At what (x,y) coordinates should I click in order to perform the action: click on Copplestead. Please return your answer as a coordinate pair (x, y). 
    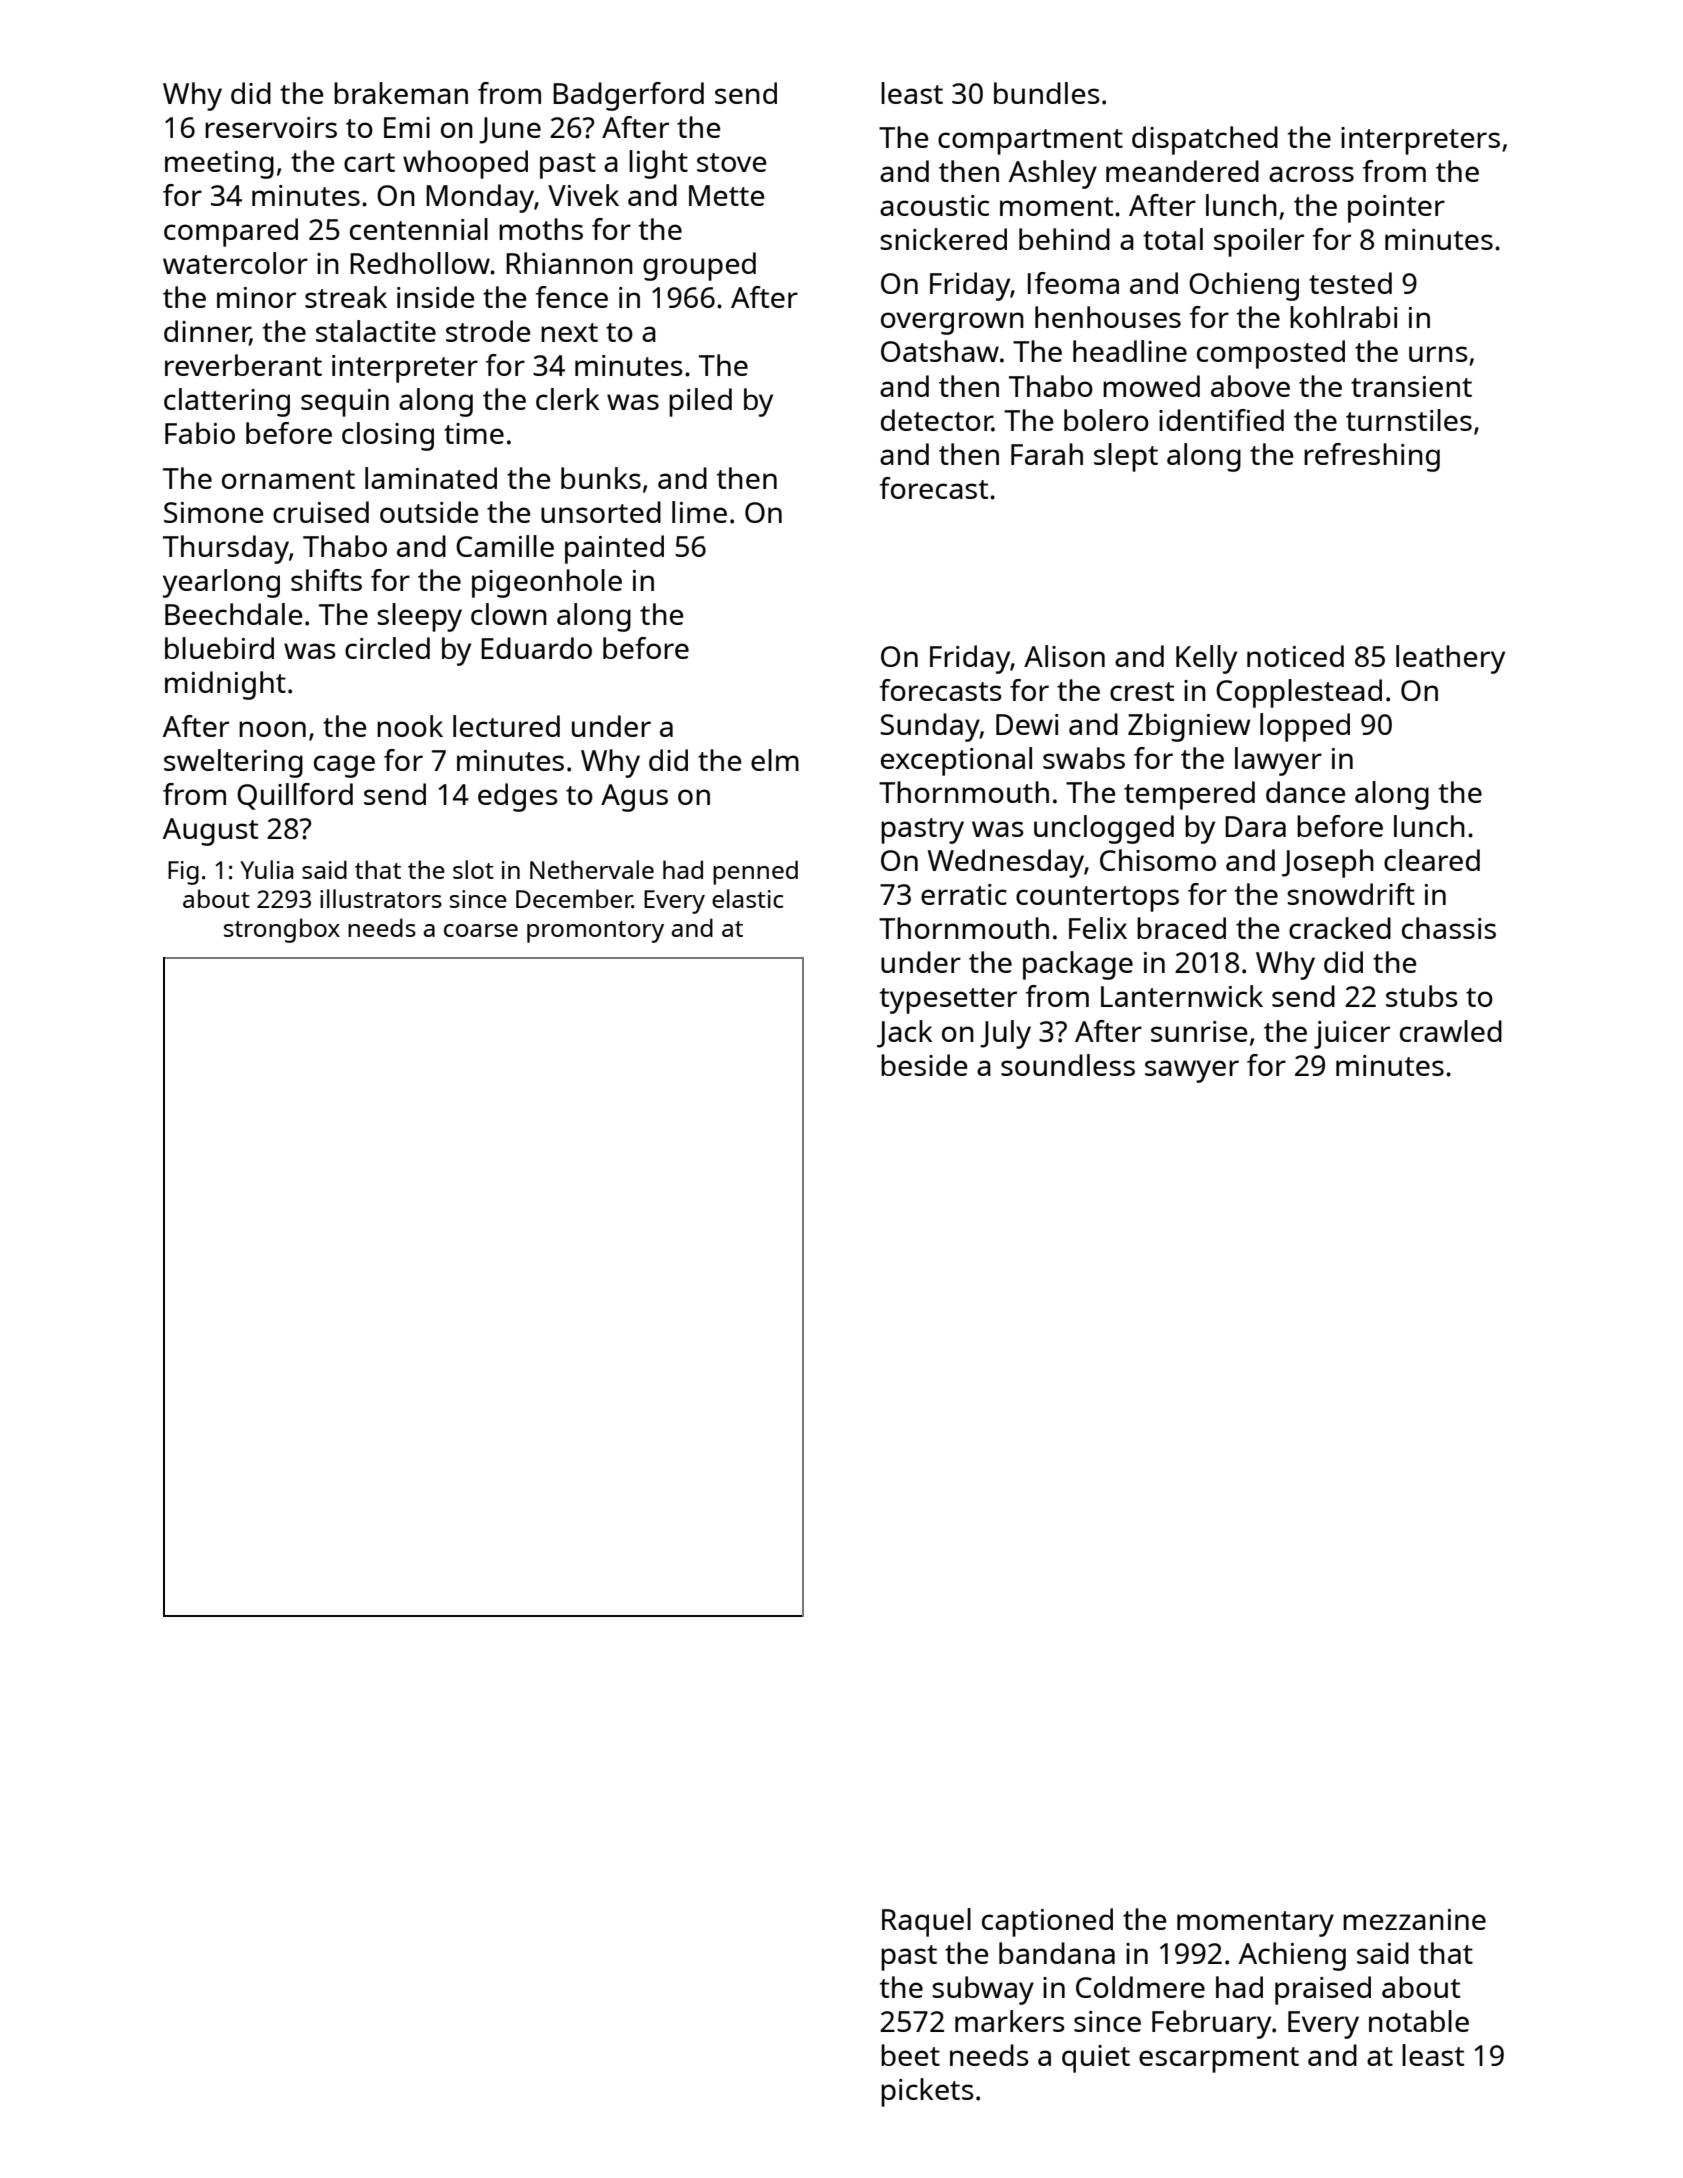
    Looking at the image, I should click on (1299, 693).
